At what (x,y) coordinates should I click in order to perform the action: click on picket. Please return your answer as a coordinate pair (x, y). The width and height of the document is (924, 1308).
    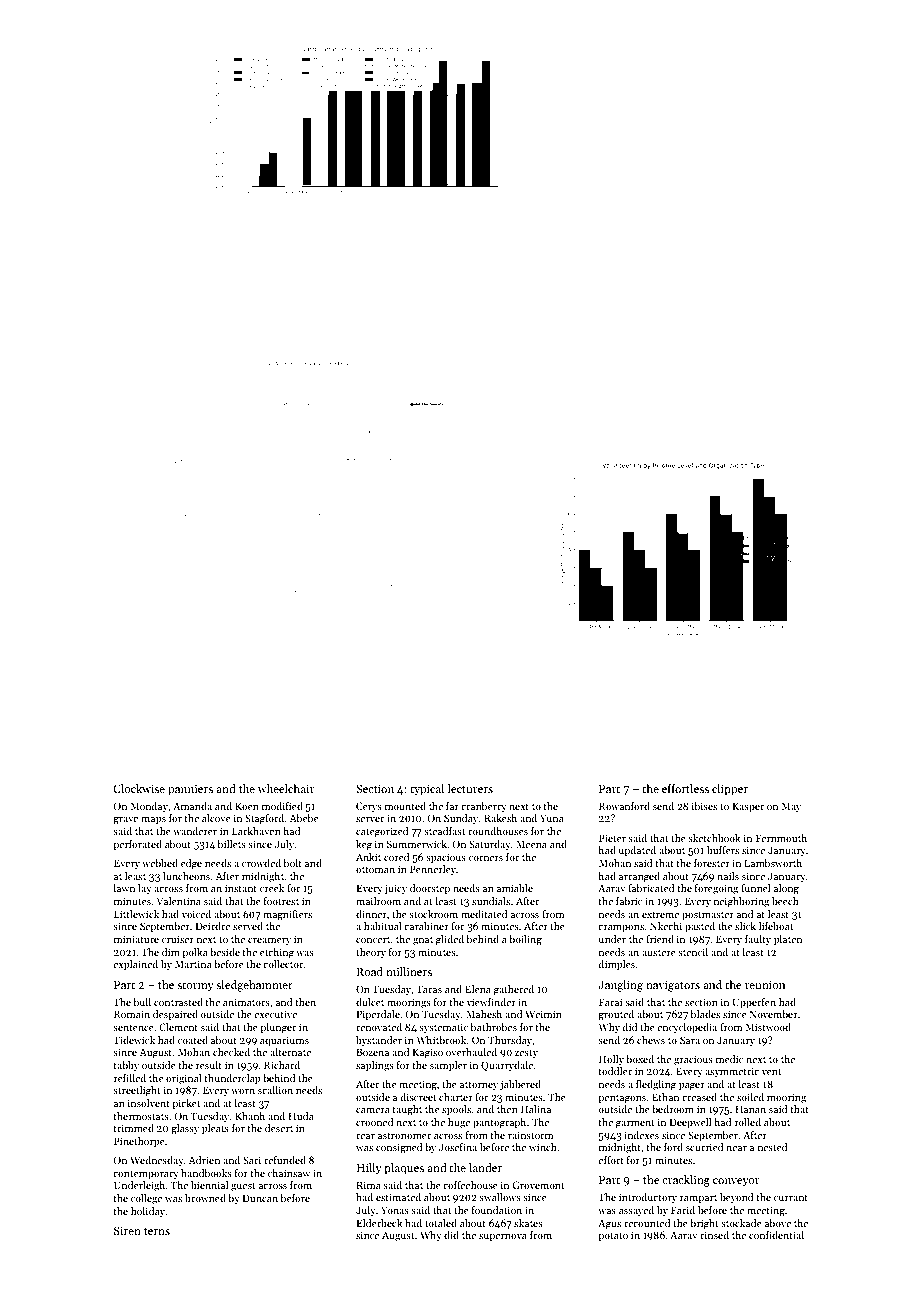
    Looking at the image, I should click on (186, 1104).
